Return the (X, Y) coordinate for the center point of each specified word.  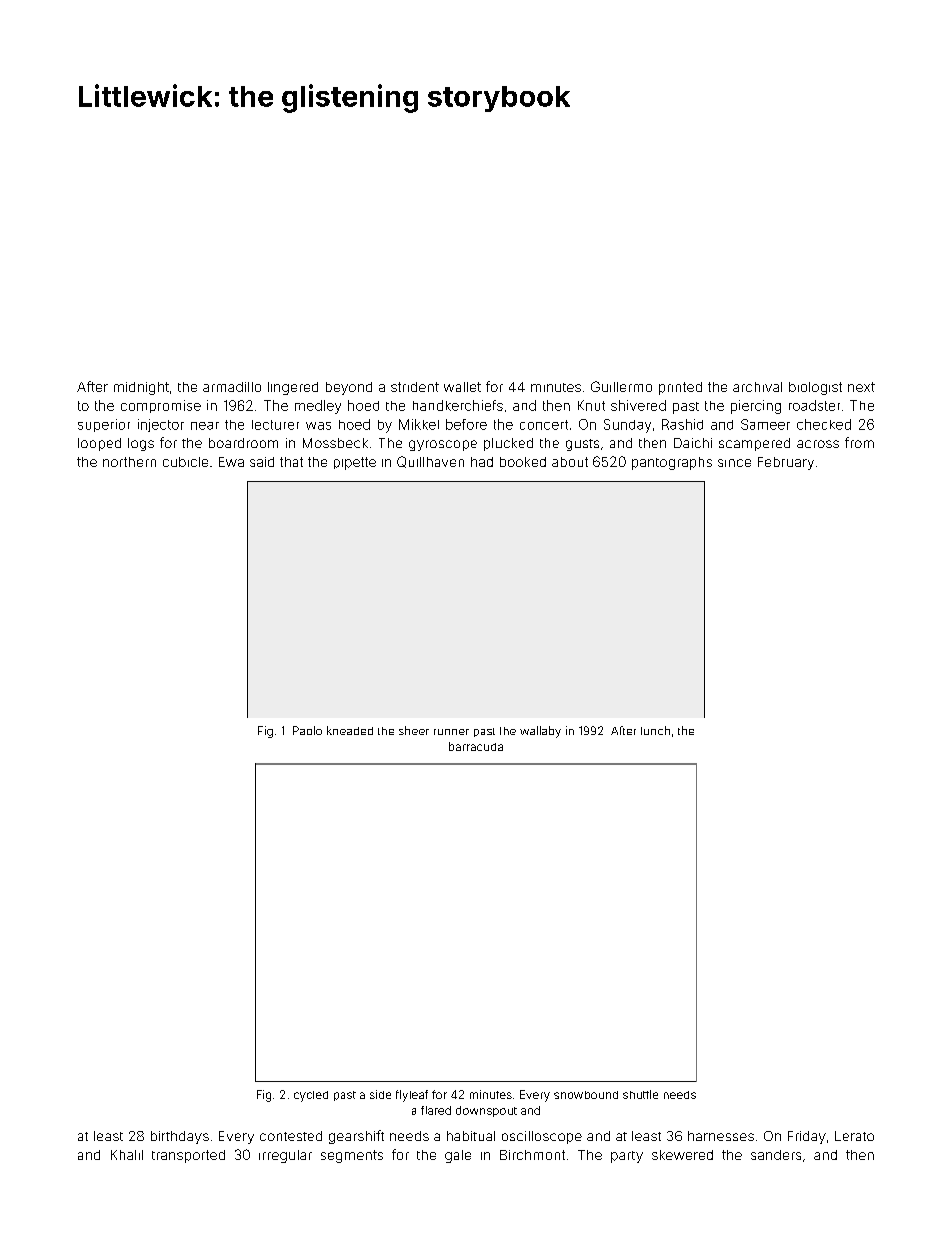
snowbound (586, 1095)
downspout (486, 1111)
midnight (141, 388)
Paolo (307, 730)
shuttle (640, 1094)
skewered (682, 1155)
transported (188, 1156)
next (861, 387)
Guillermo (621, 386)
